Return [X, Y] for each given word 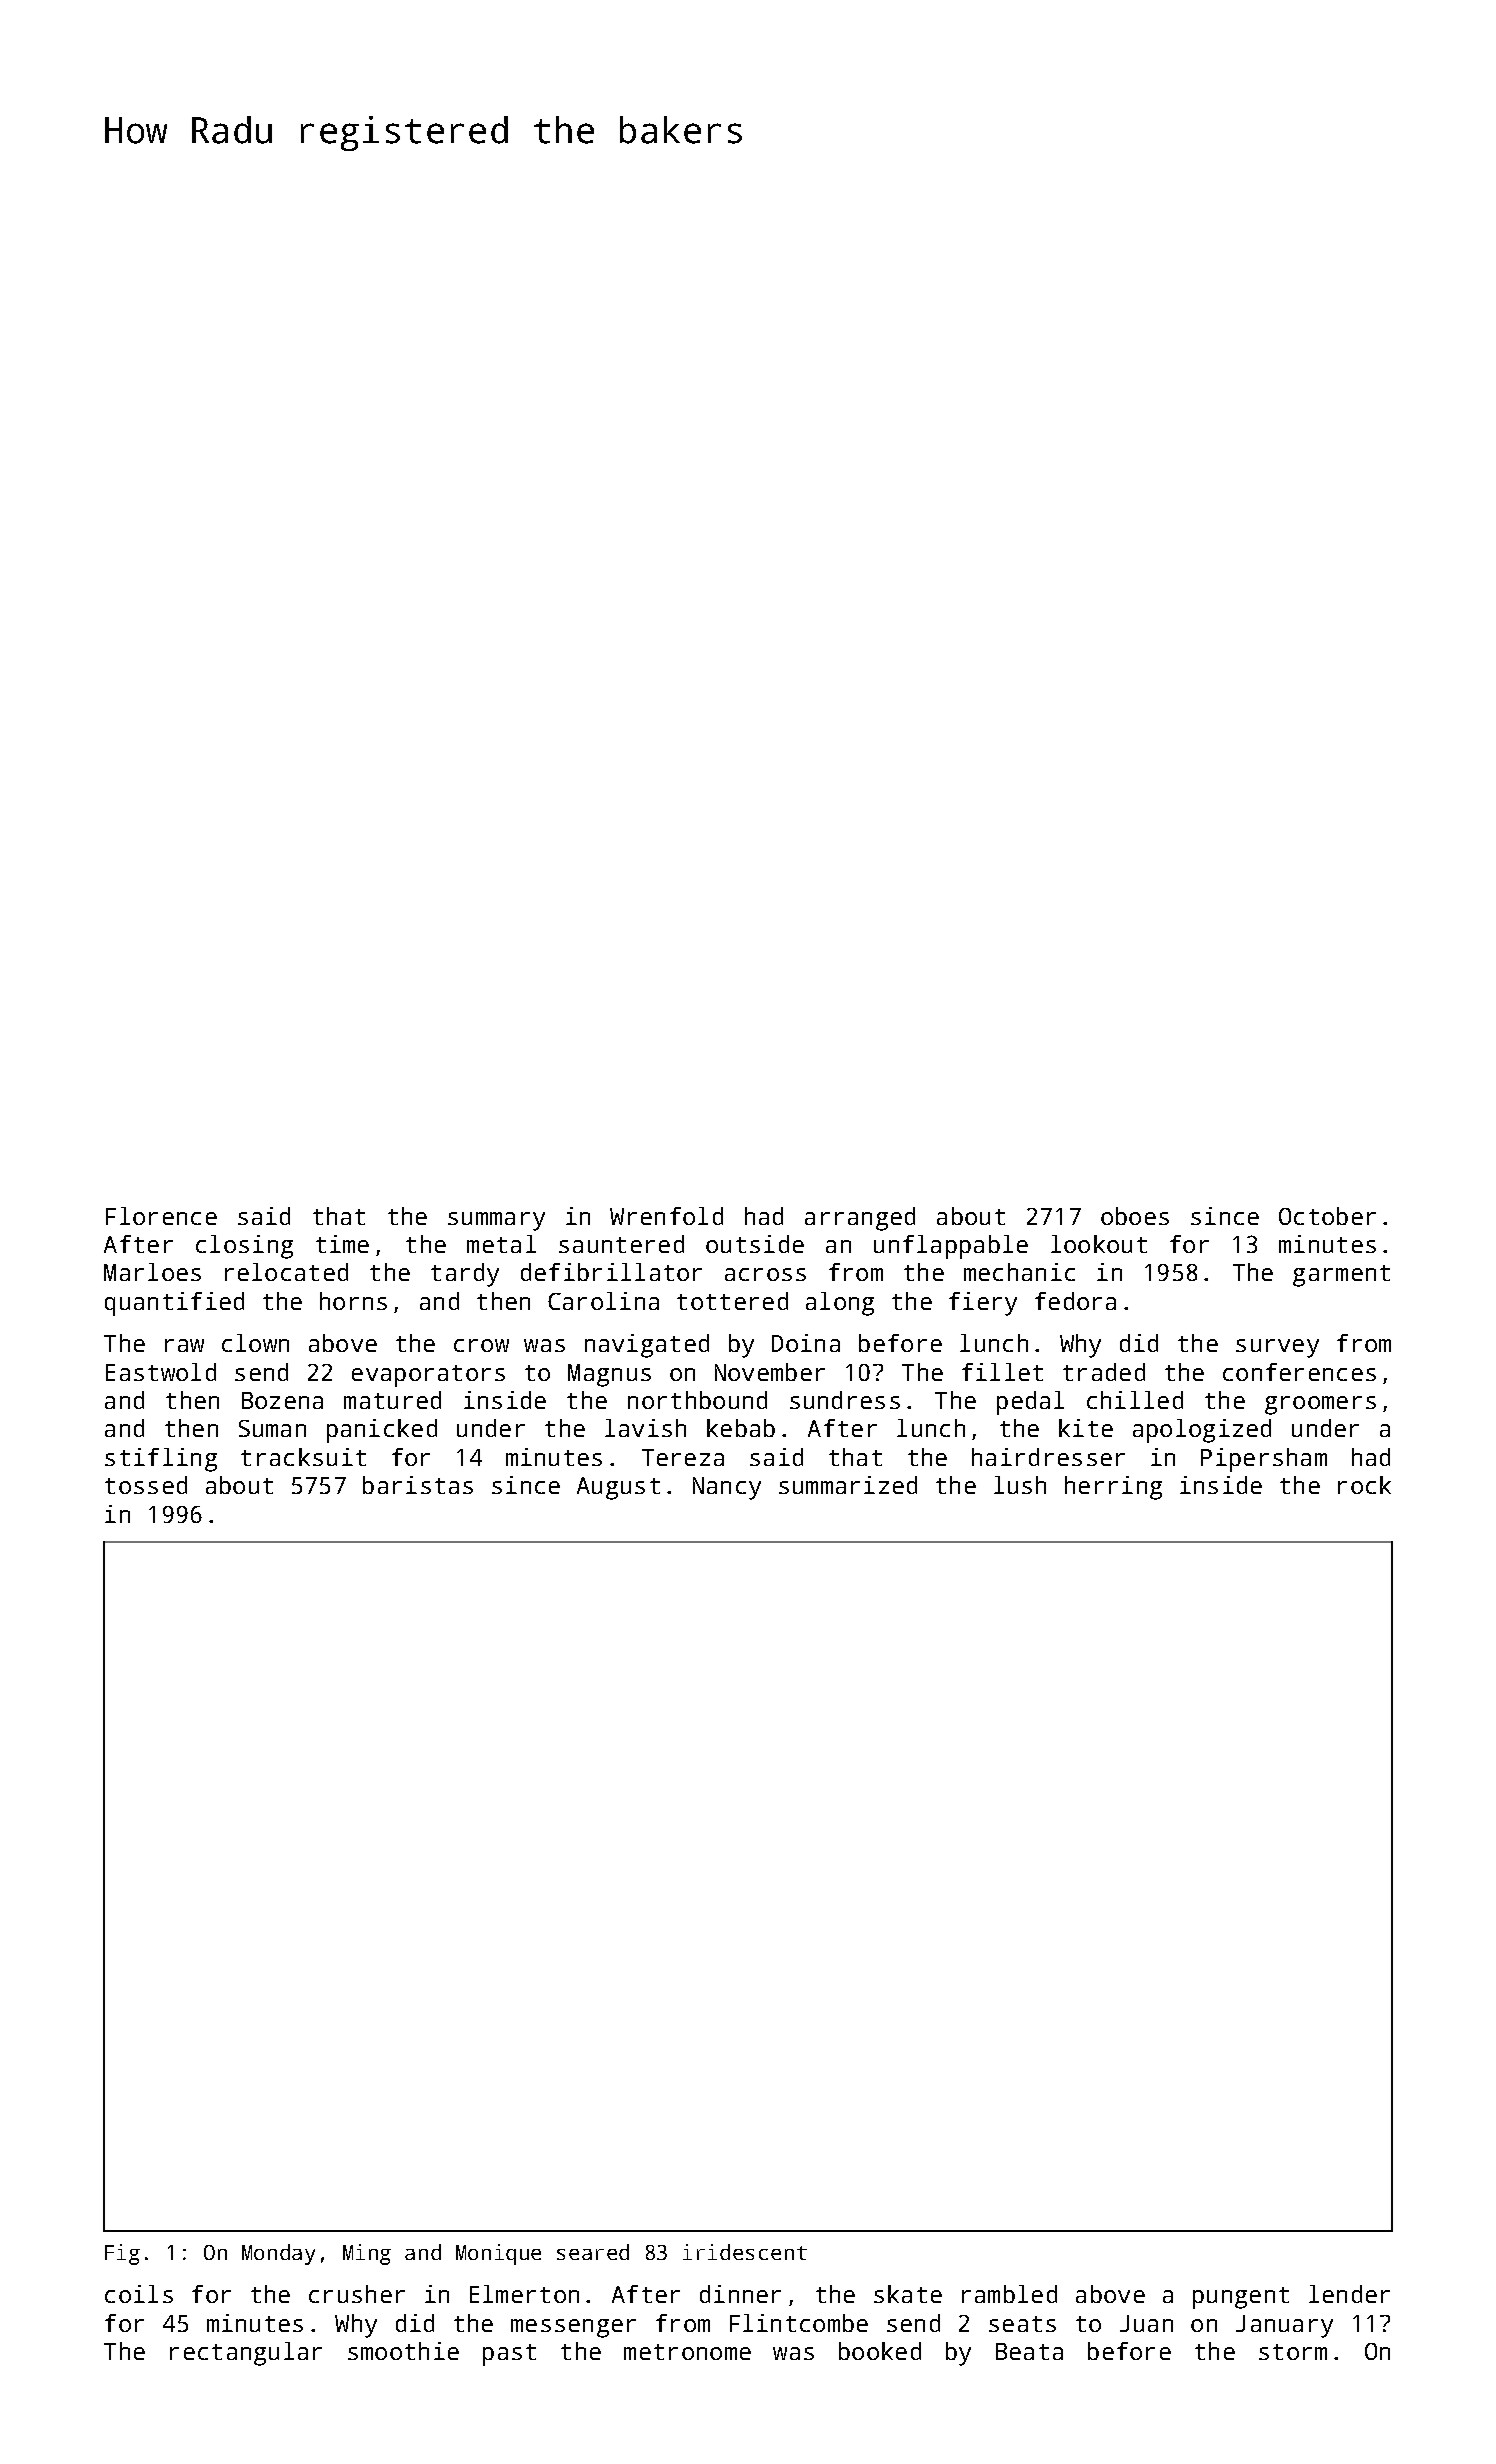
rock [1364, 1485]
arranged [860, 1219]
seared [593, 2252]
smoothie [403, 2351]
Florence [161, 1216]
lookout [1099, 1244]
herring [1113, 1488]
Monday [278, 2254]
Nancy [727, 1488]
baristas [418, 1485]
